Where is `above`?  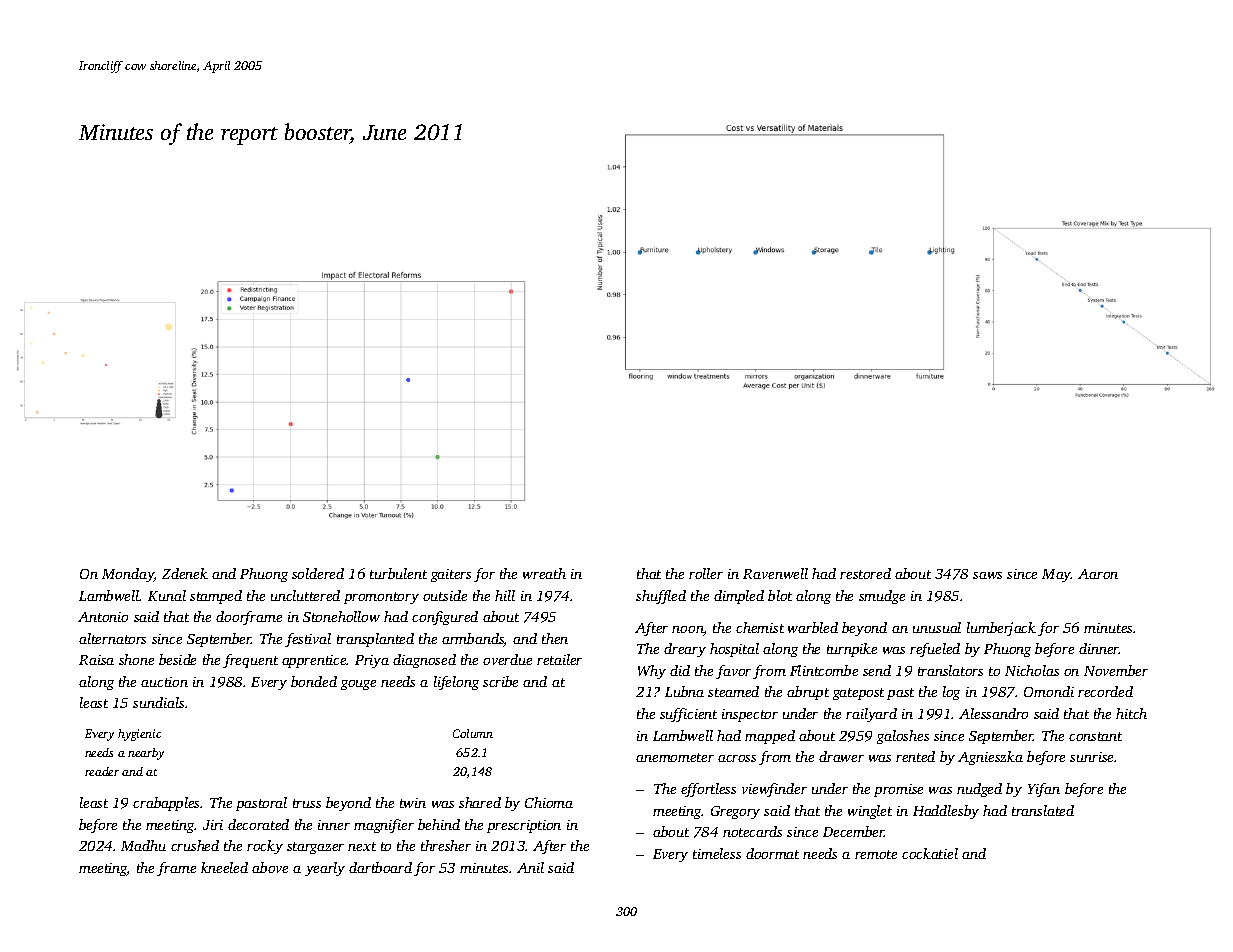
above is located at coordinates (270, 867).
